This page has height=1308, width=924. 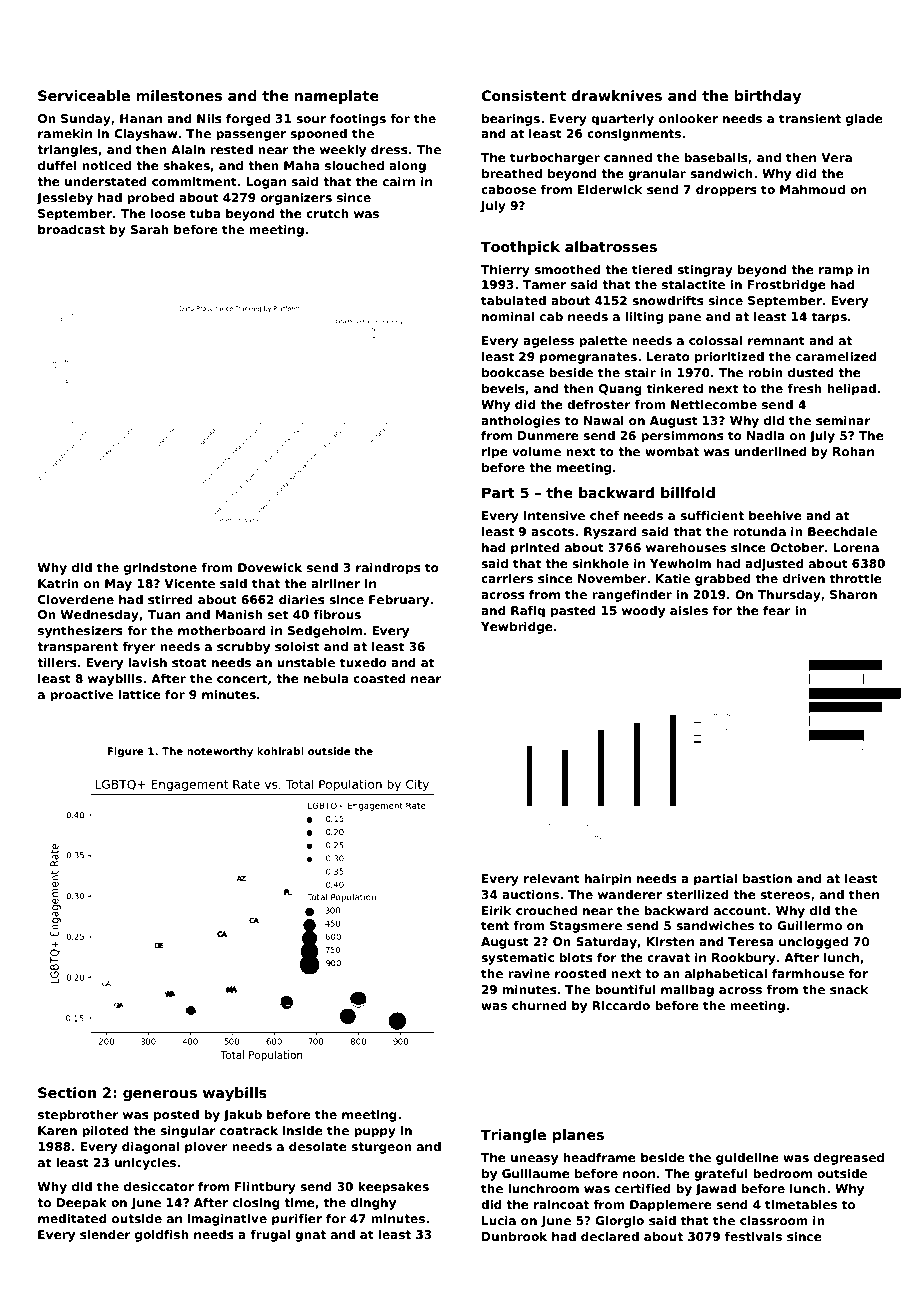 I want to click on Nettlecombe, so click(x=714, y=404).
